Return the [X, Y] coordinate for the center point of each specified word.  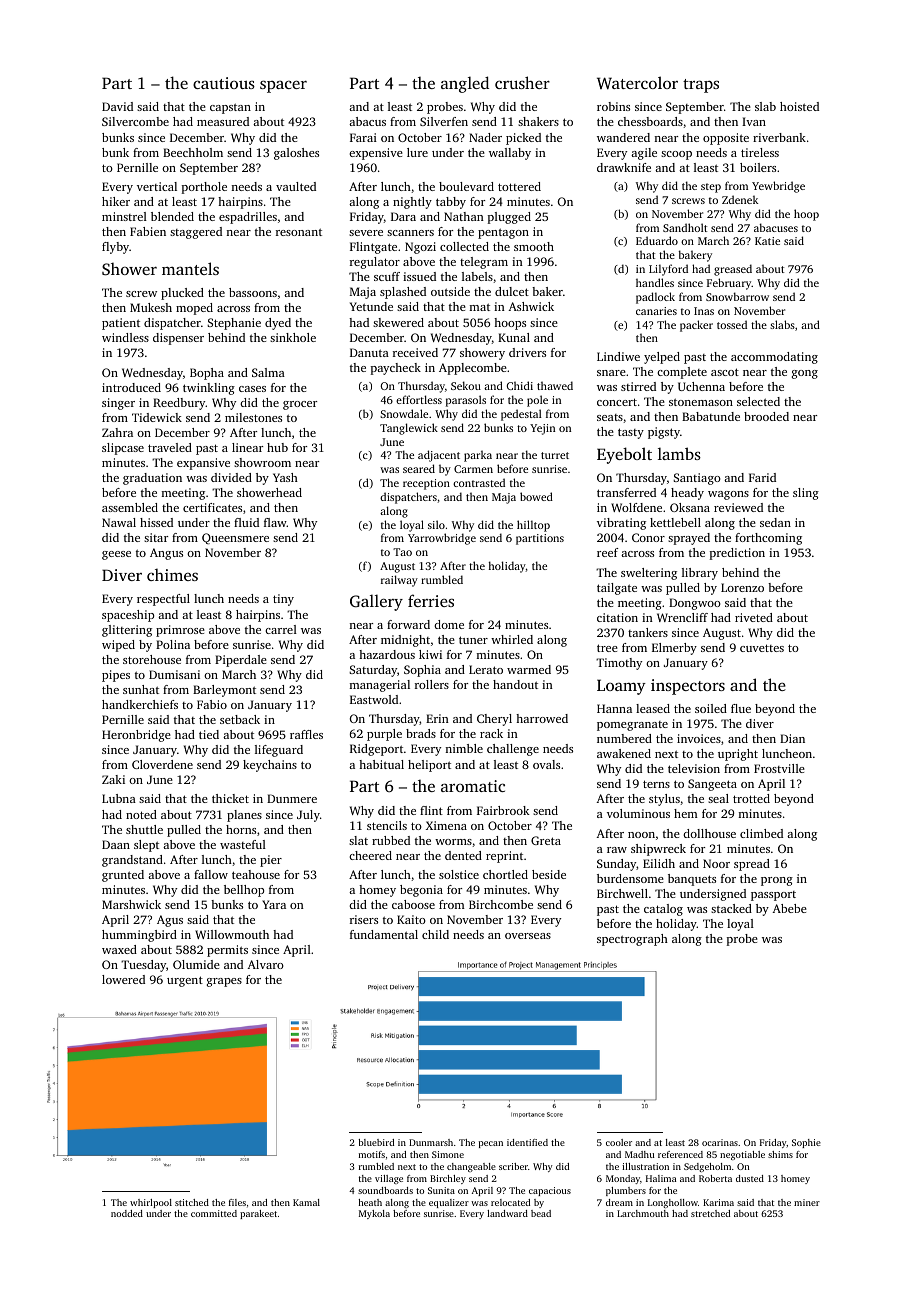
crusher [522, 82]
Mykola [374, 1214]
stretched [710, 1213]
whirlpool [151, 1203]
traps [701, 86]
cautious [224, 83]
